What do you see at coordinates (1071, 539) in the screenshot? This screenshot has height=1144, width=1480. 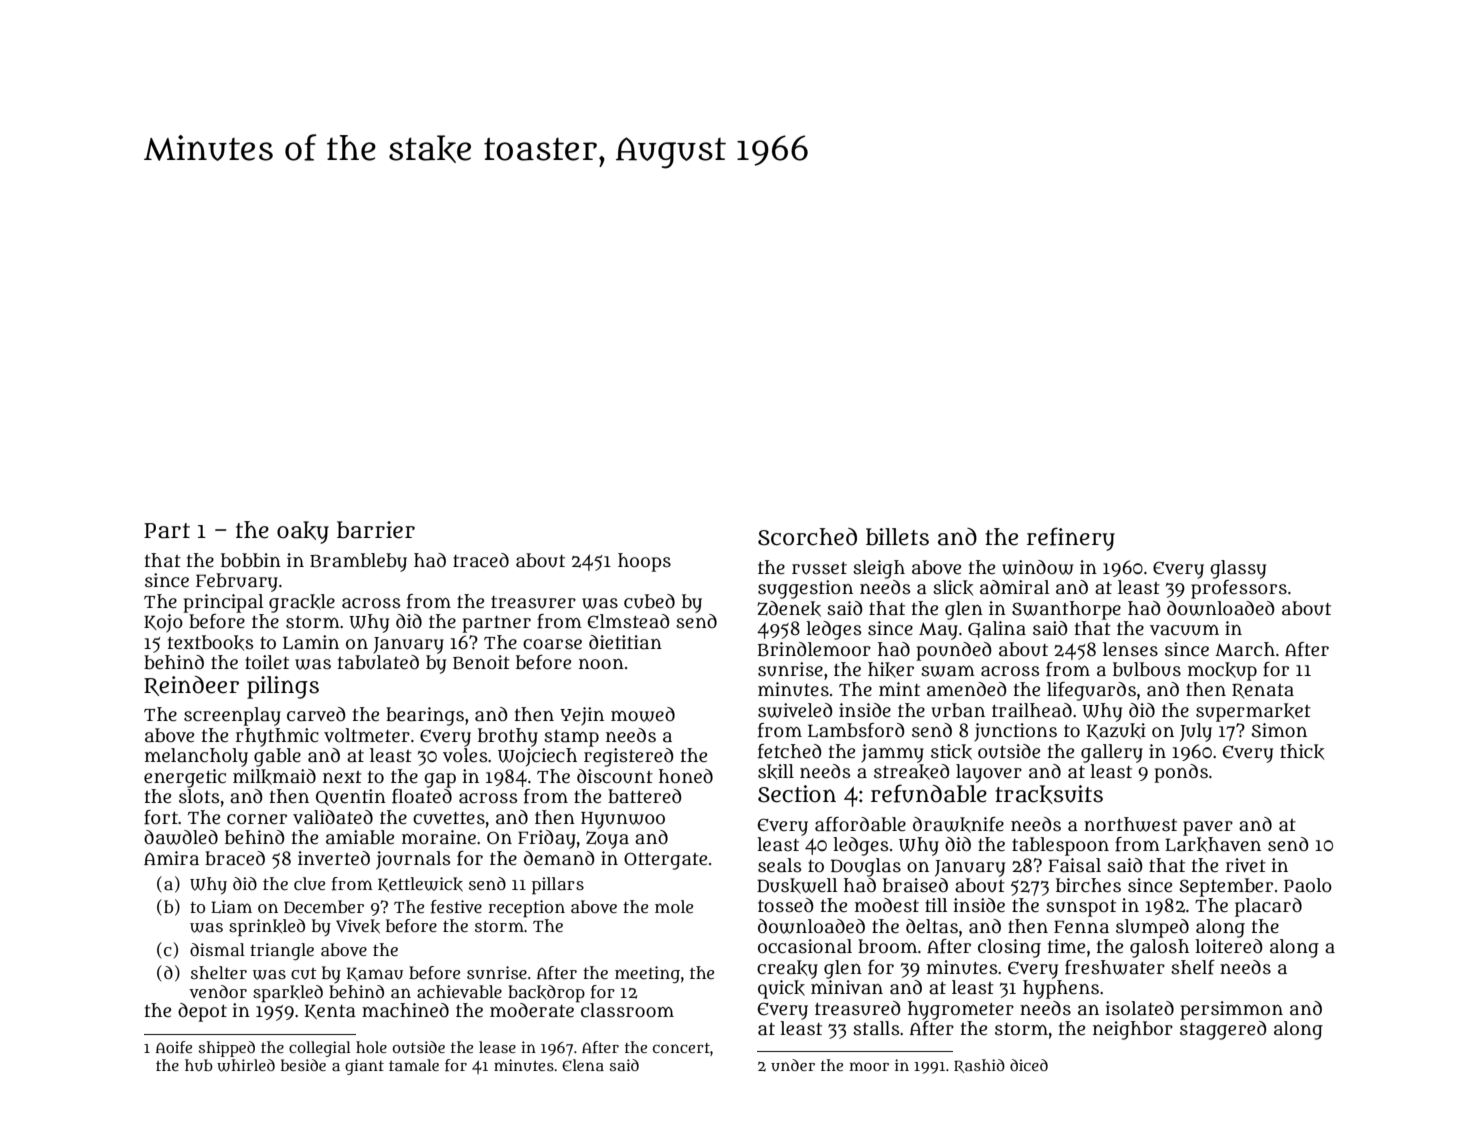 I see `refinery` at bounding box center [1071, 539].
